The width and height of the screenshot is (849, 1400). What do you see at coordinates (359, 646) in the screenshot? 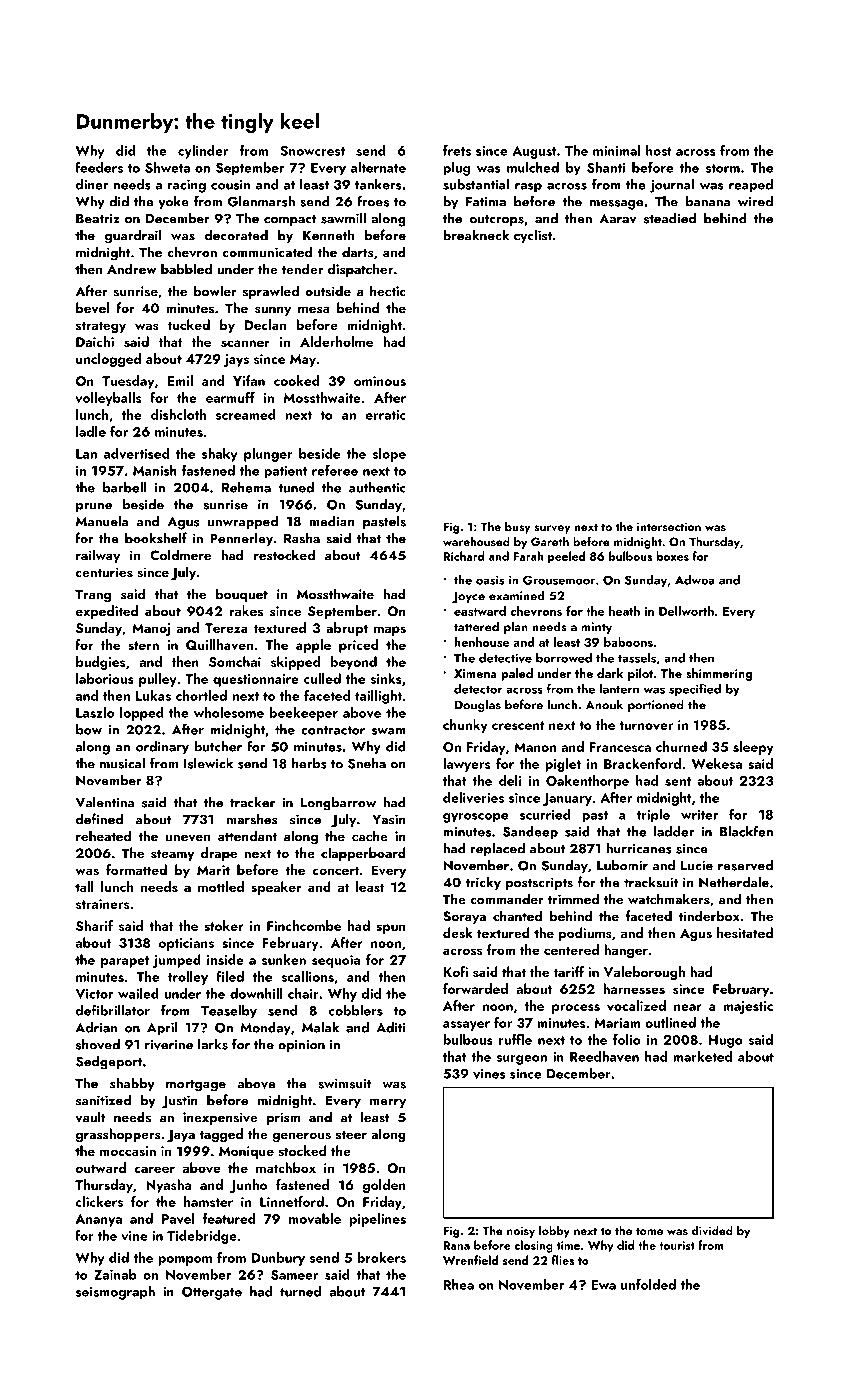
I see `priced` at bounding box center [359, 646].
